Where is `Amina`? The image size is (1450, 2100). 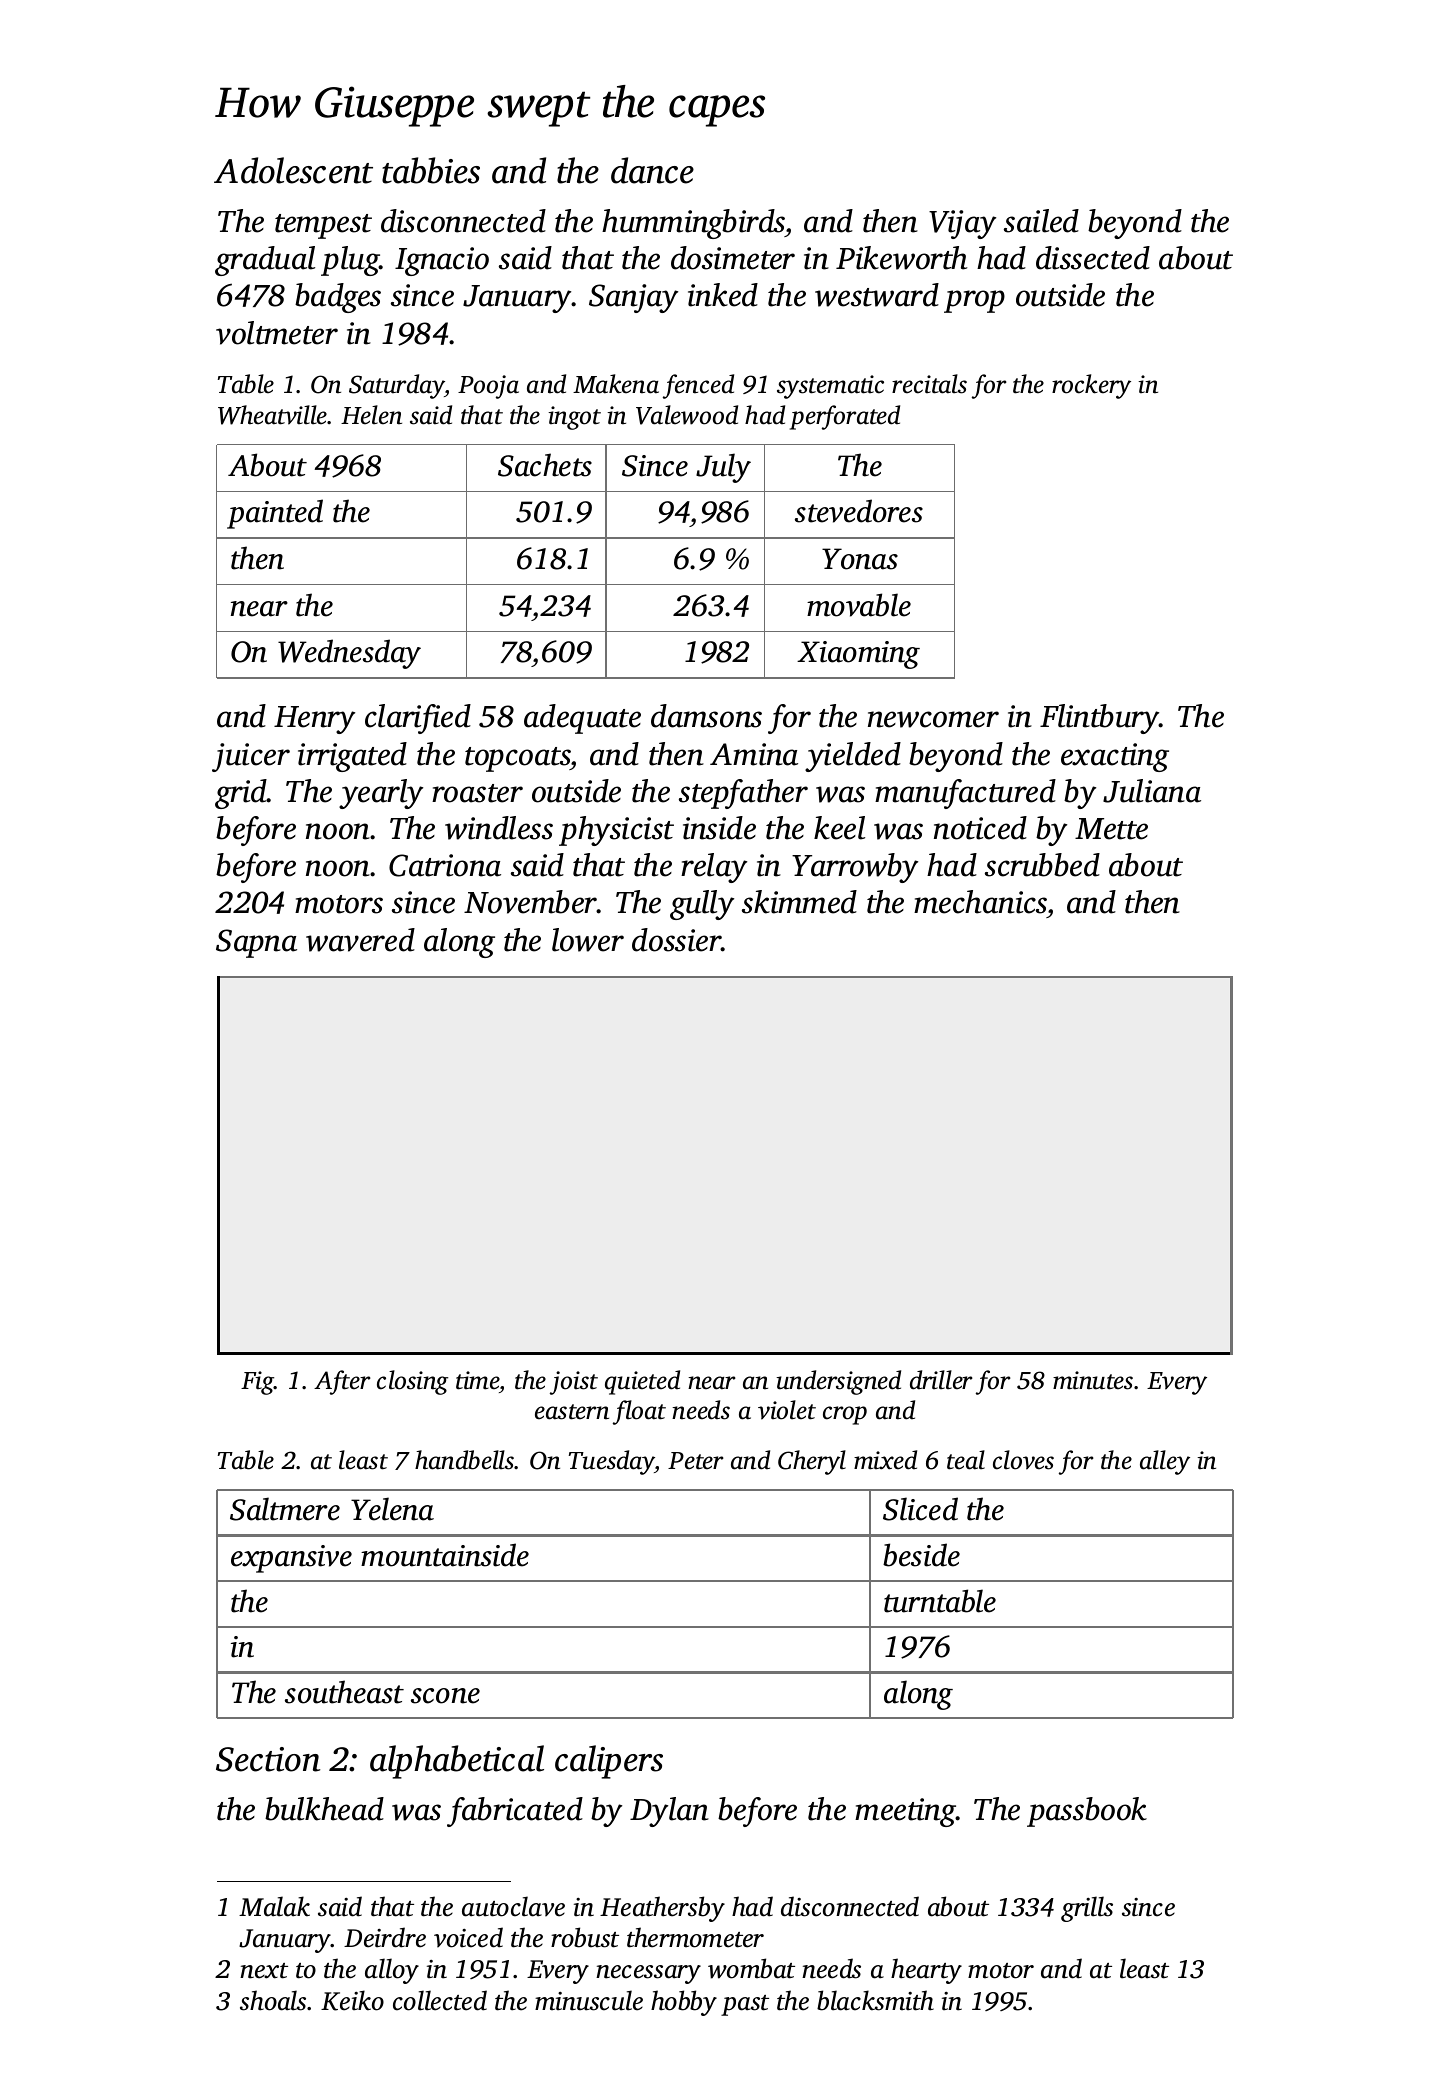 Amina is located at coordinates (754, 754).
